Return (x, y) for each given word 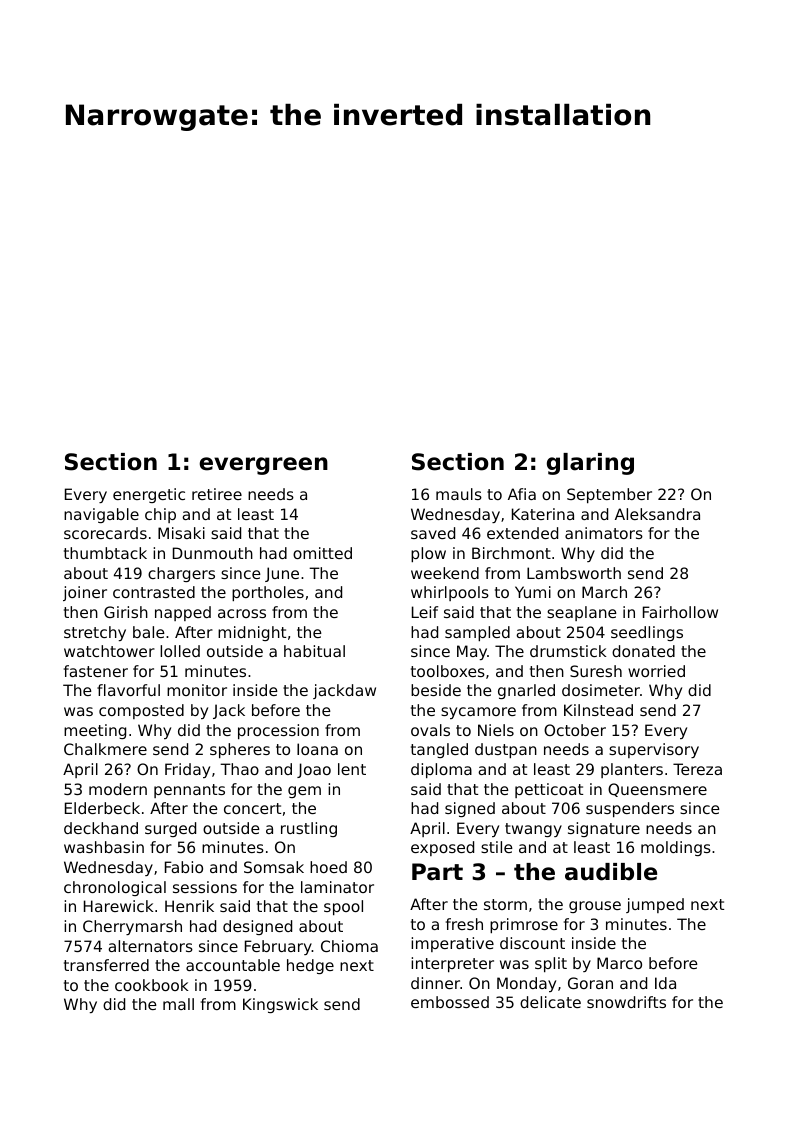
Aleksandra (657, 514)
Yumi (533, 592)
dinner (435, 983)
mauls (459, 494)
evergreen (263, 466)
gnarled (526, 691)
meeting (95, 731)
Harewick (118, 906)
